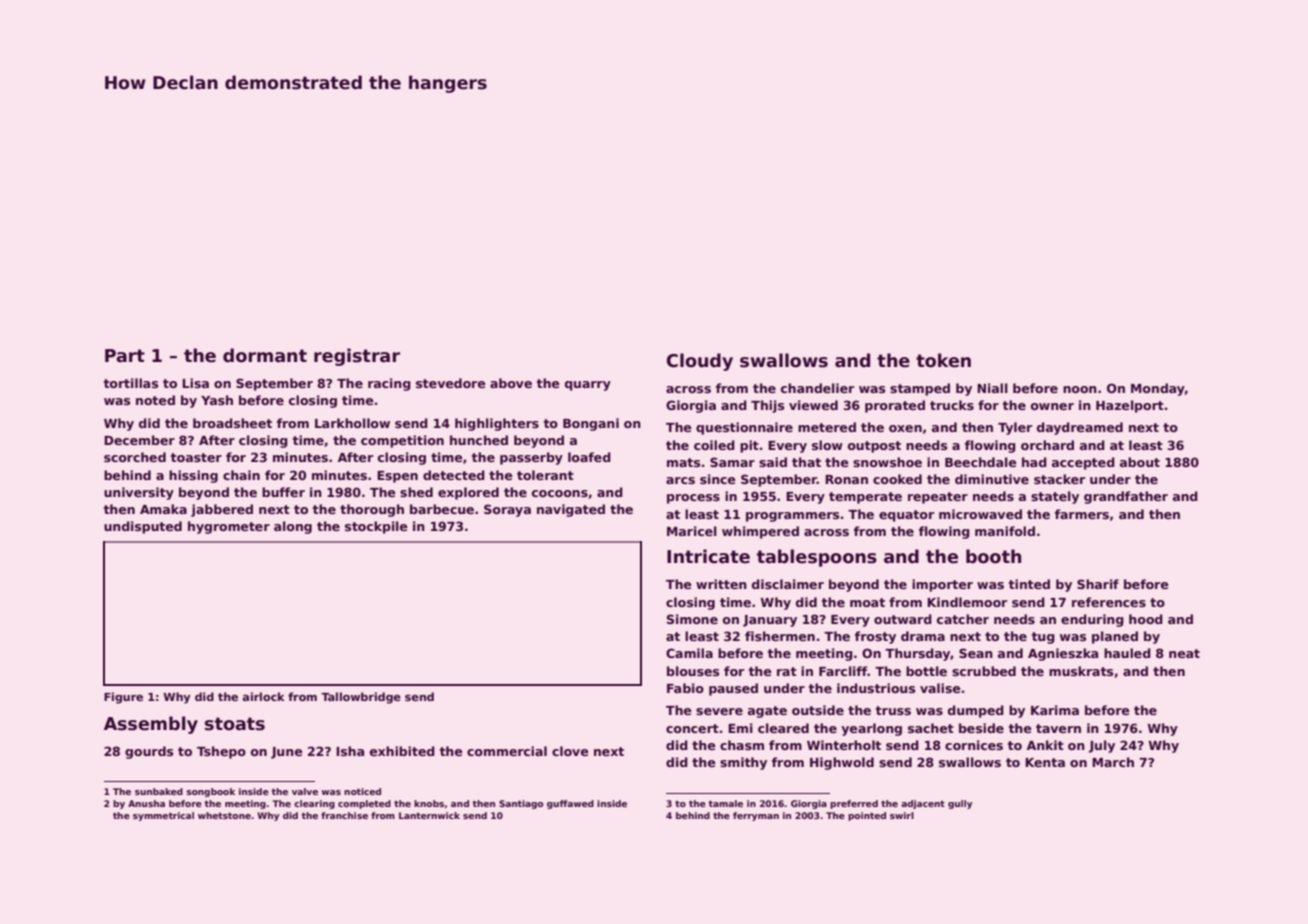 This screenshot has height=924, width=1308. What do you see at coordinates (817, 558) in the screenshot?
I see `tablespoons` at bounding box center [817, 558].
